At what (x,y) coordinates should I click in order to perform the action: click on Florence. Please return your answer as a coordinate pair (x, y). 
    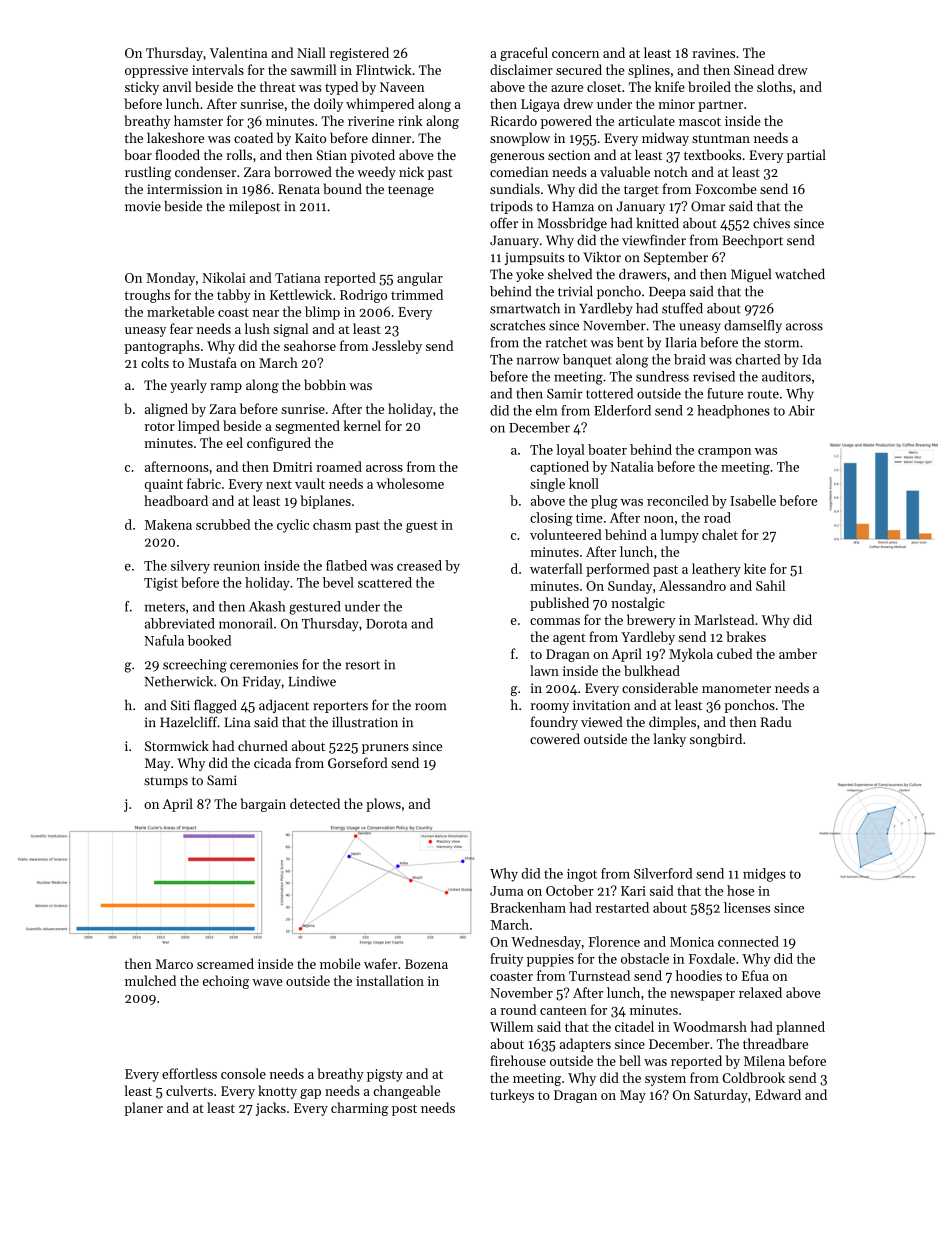
    Looking at the image, I should click on (614, 941).
